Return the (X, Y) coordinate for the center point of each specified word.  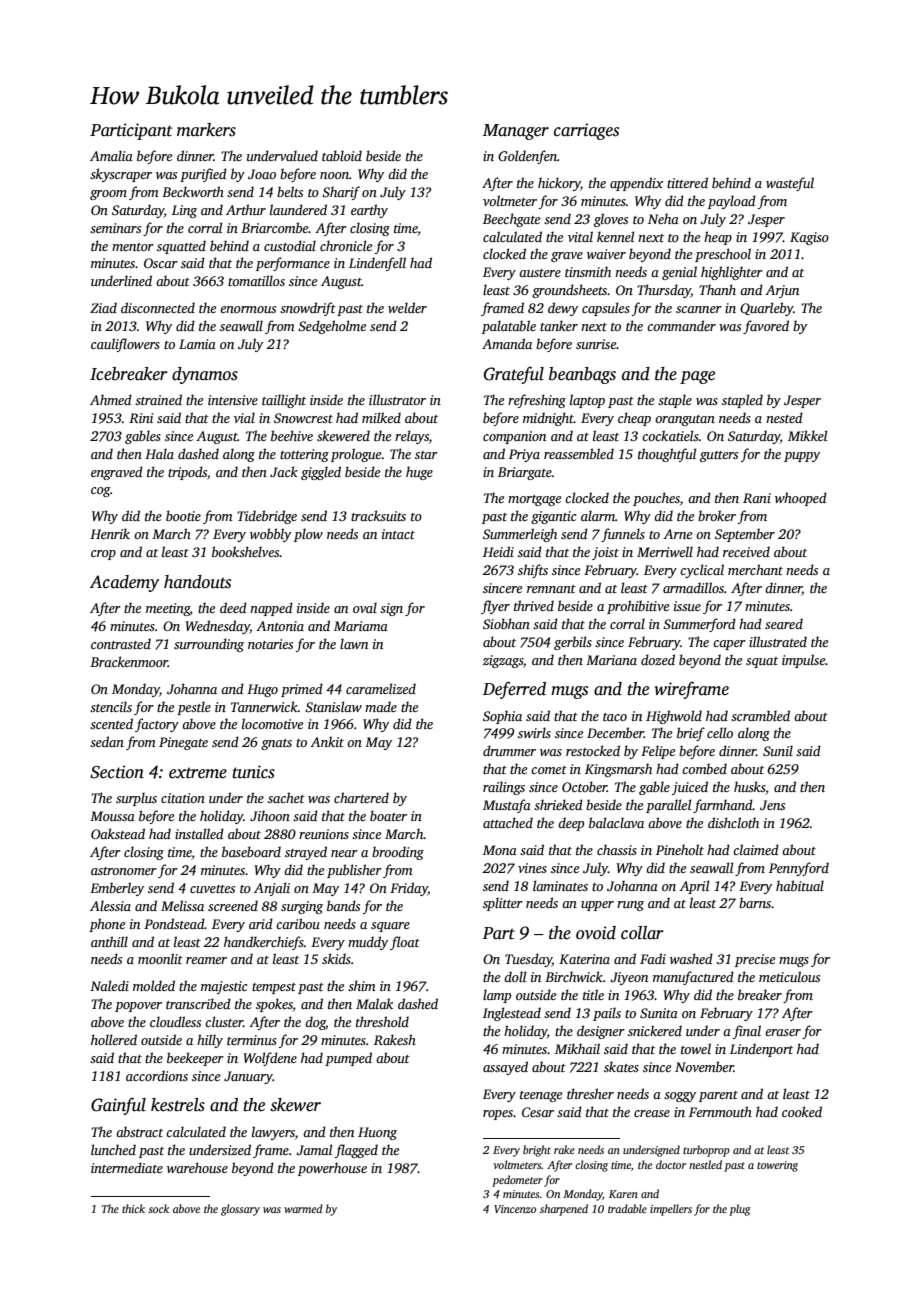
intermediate (127, 1167)
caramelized (381, 688)
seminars (115, 228)
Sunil (778, 750)
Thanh (717, 289)
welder (407, 307)
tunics (253, 772)
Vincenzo (515, 1209)
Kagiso (809, 238)
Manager (516, 132)
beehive (292, 435)
